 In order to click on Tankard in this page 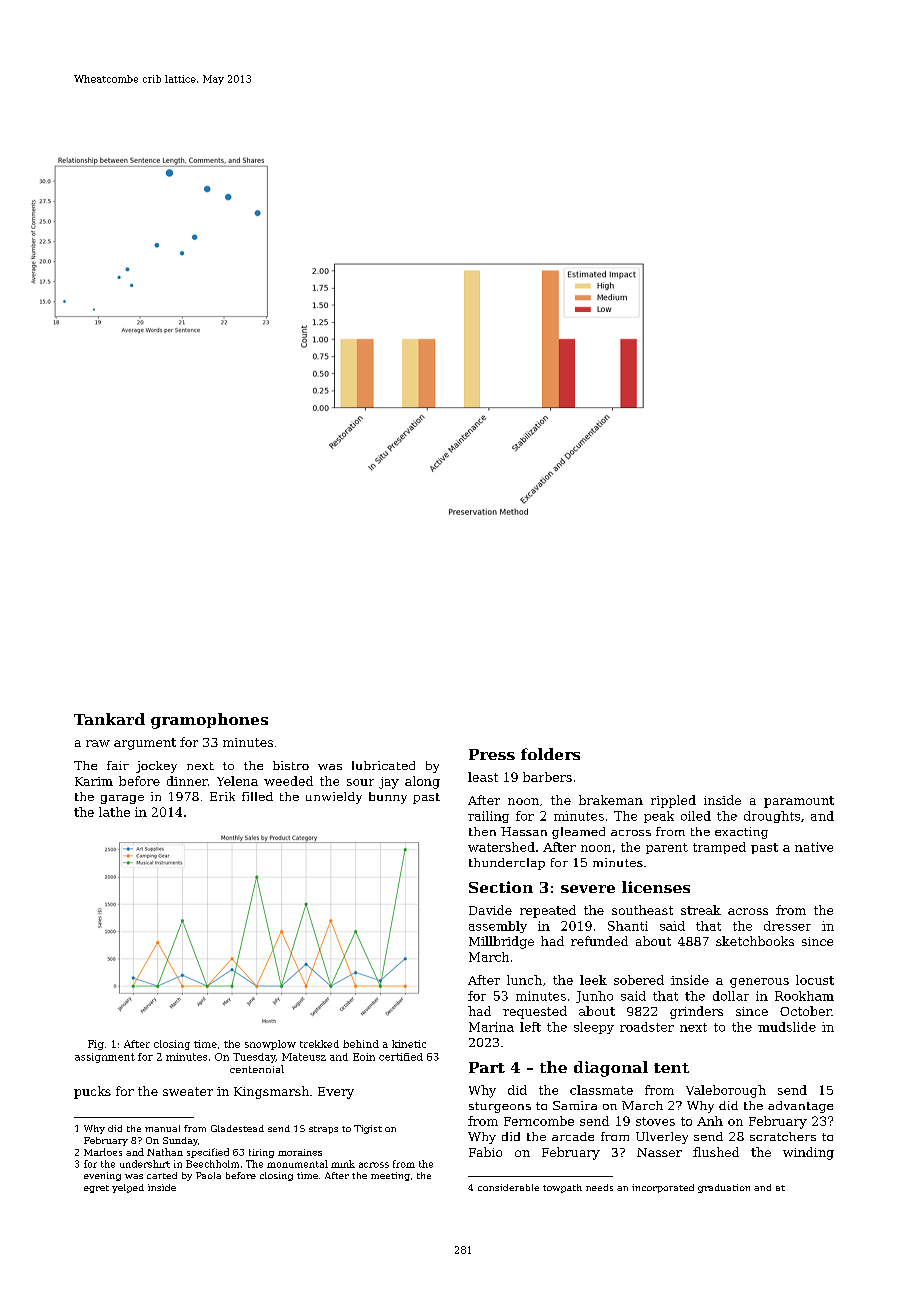, I will do `click(109, 719)`.
